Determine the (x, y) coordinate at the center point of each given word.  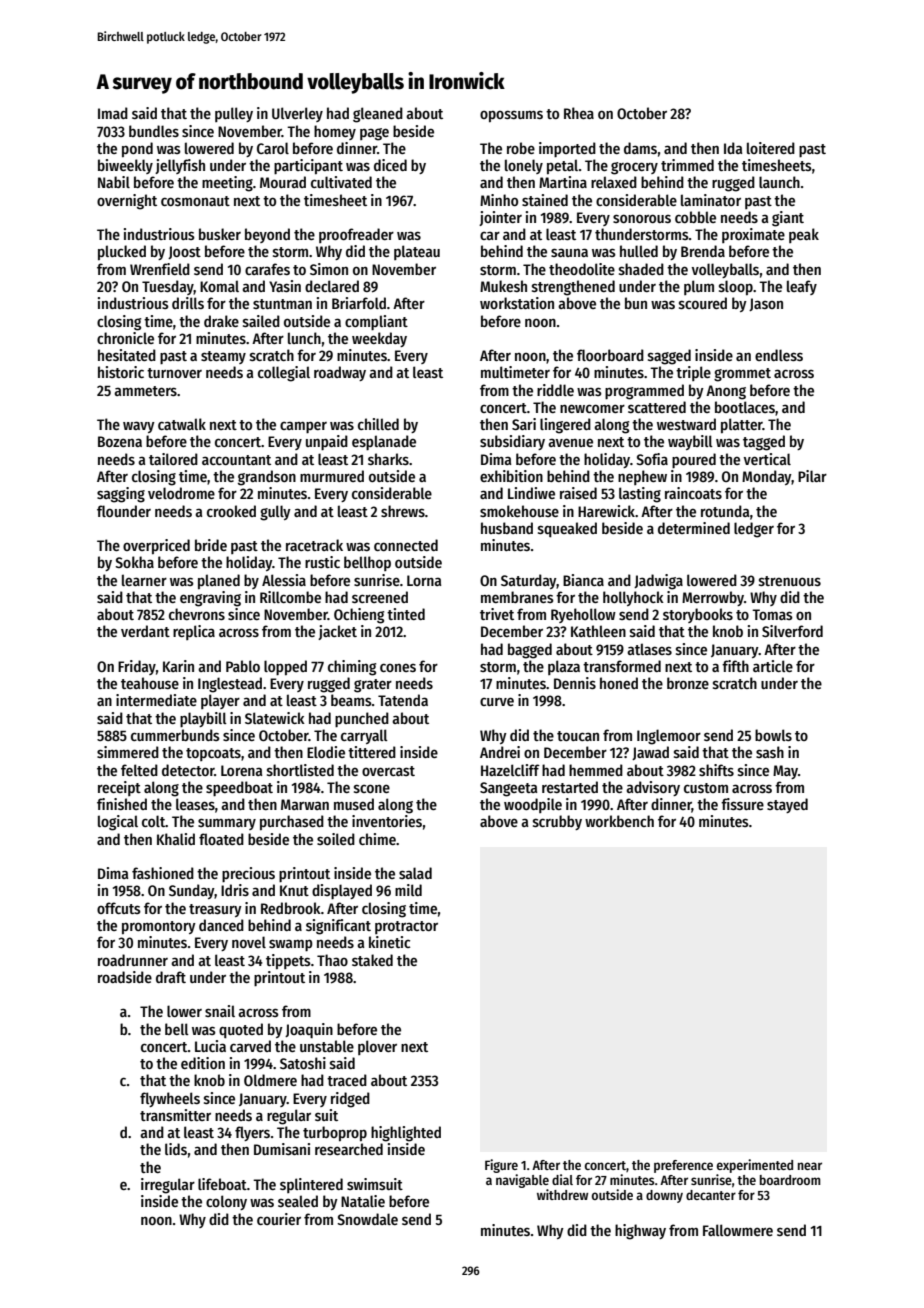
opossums (511, 116)
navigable (522, 1181)
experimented (755, 1166)
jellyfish (180, 166)
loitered (771, 148)
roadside (125, 977)
